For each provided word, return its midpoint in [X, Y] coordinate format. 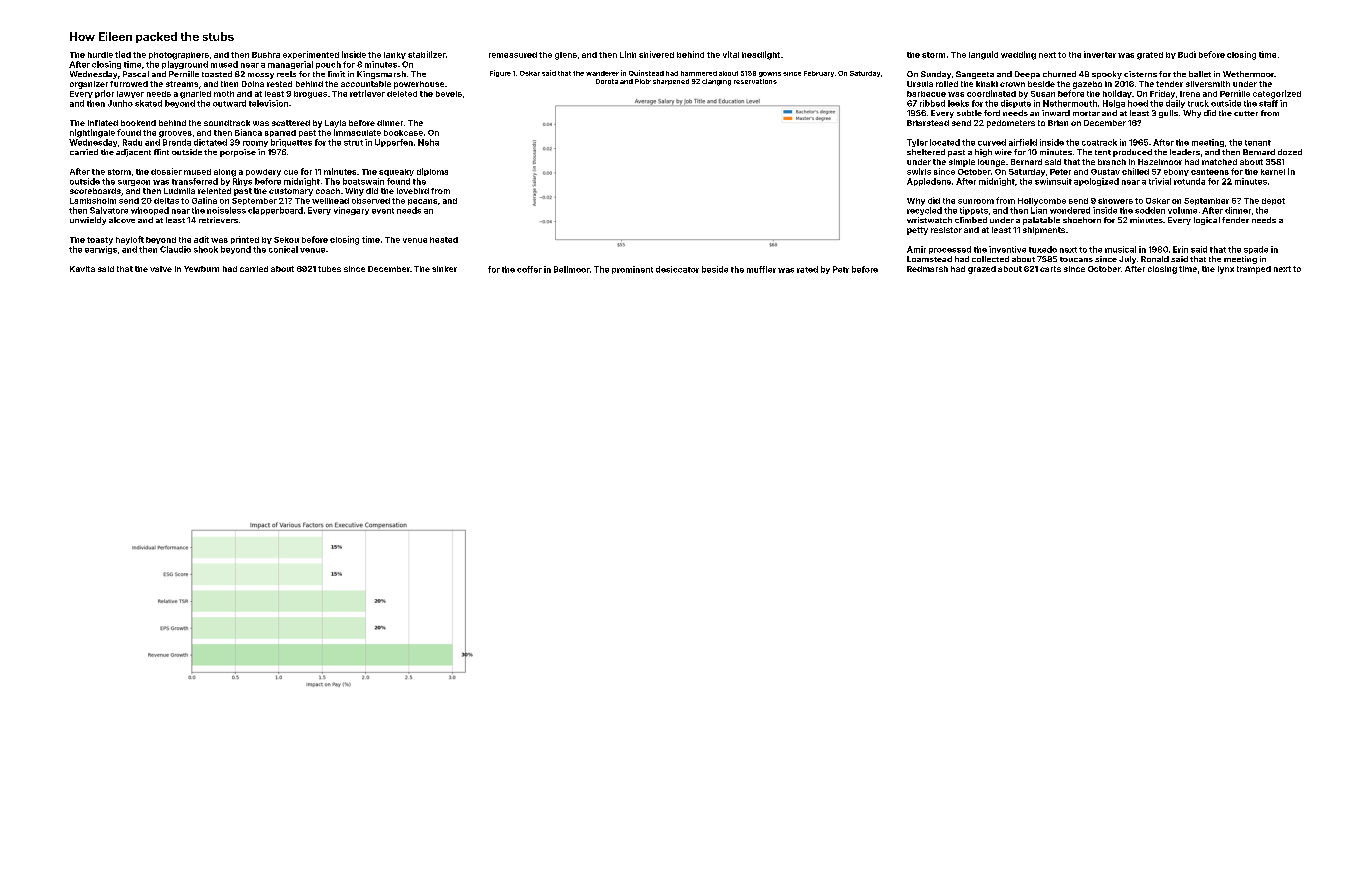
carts [1050, 269]
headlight [761, 55]
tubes [329, 269]
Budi [1187, 54]
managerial [290, 65]
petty [917, 231]
